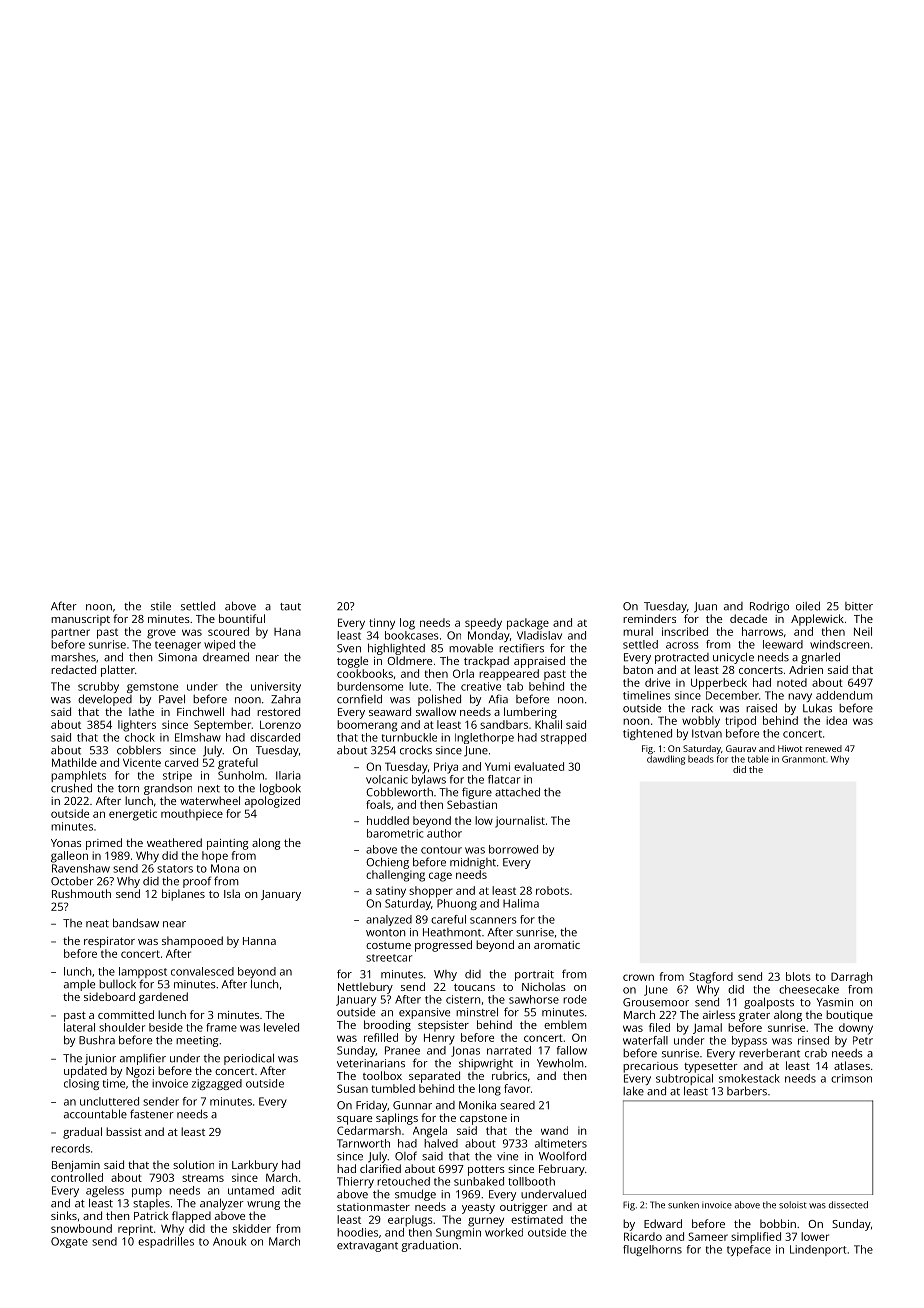  Describe the element at coordinates (73, 669) in the screenshot. I see `redacted` at that location.
